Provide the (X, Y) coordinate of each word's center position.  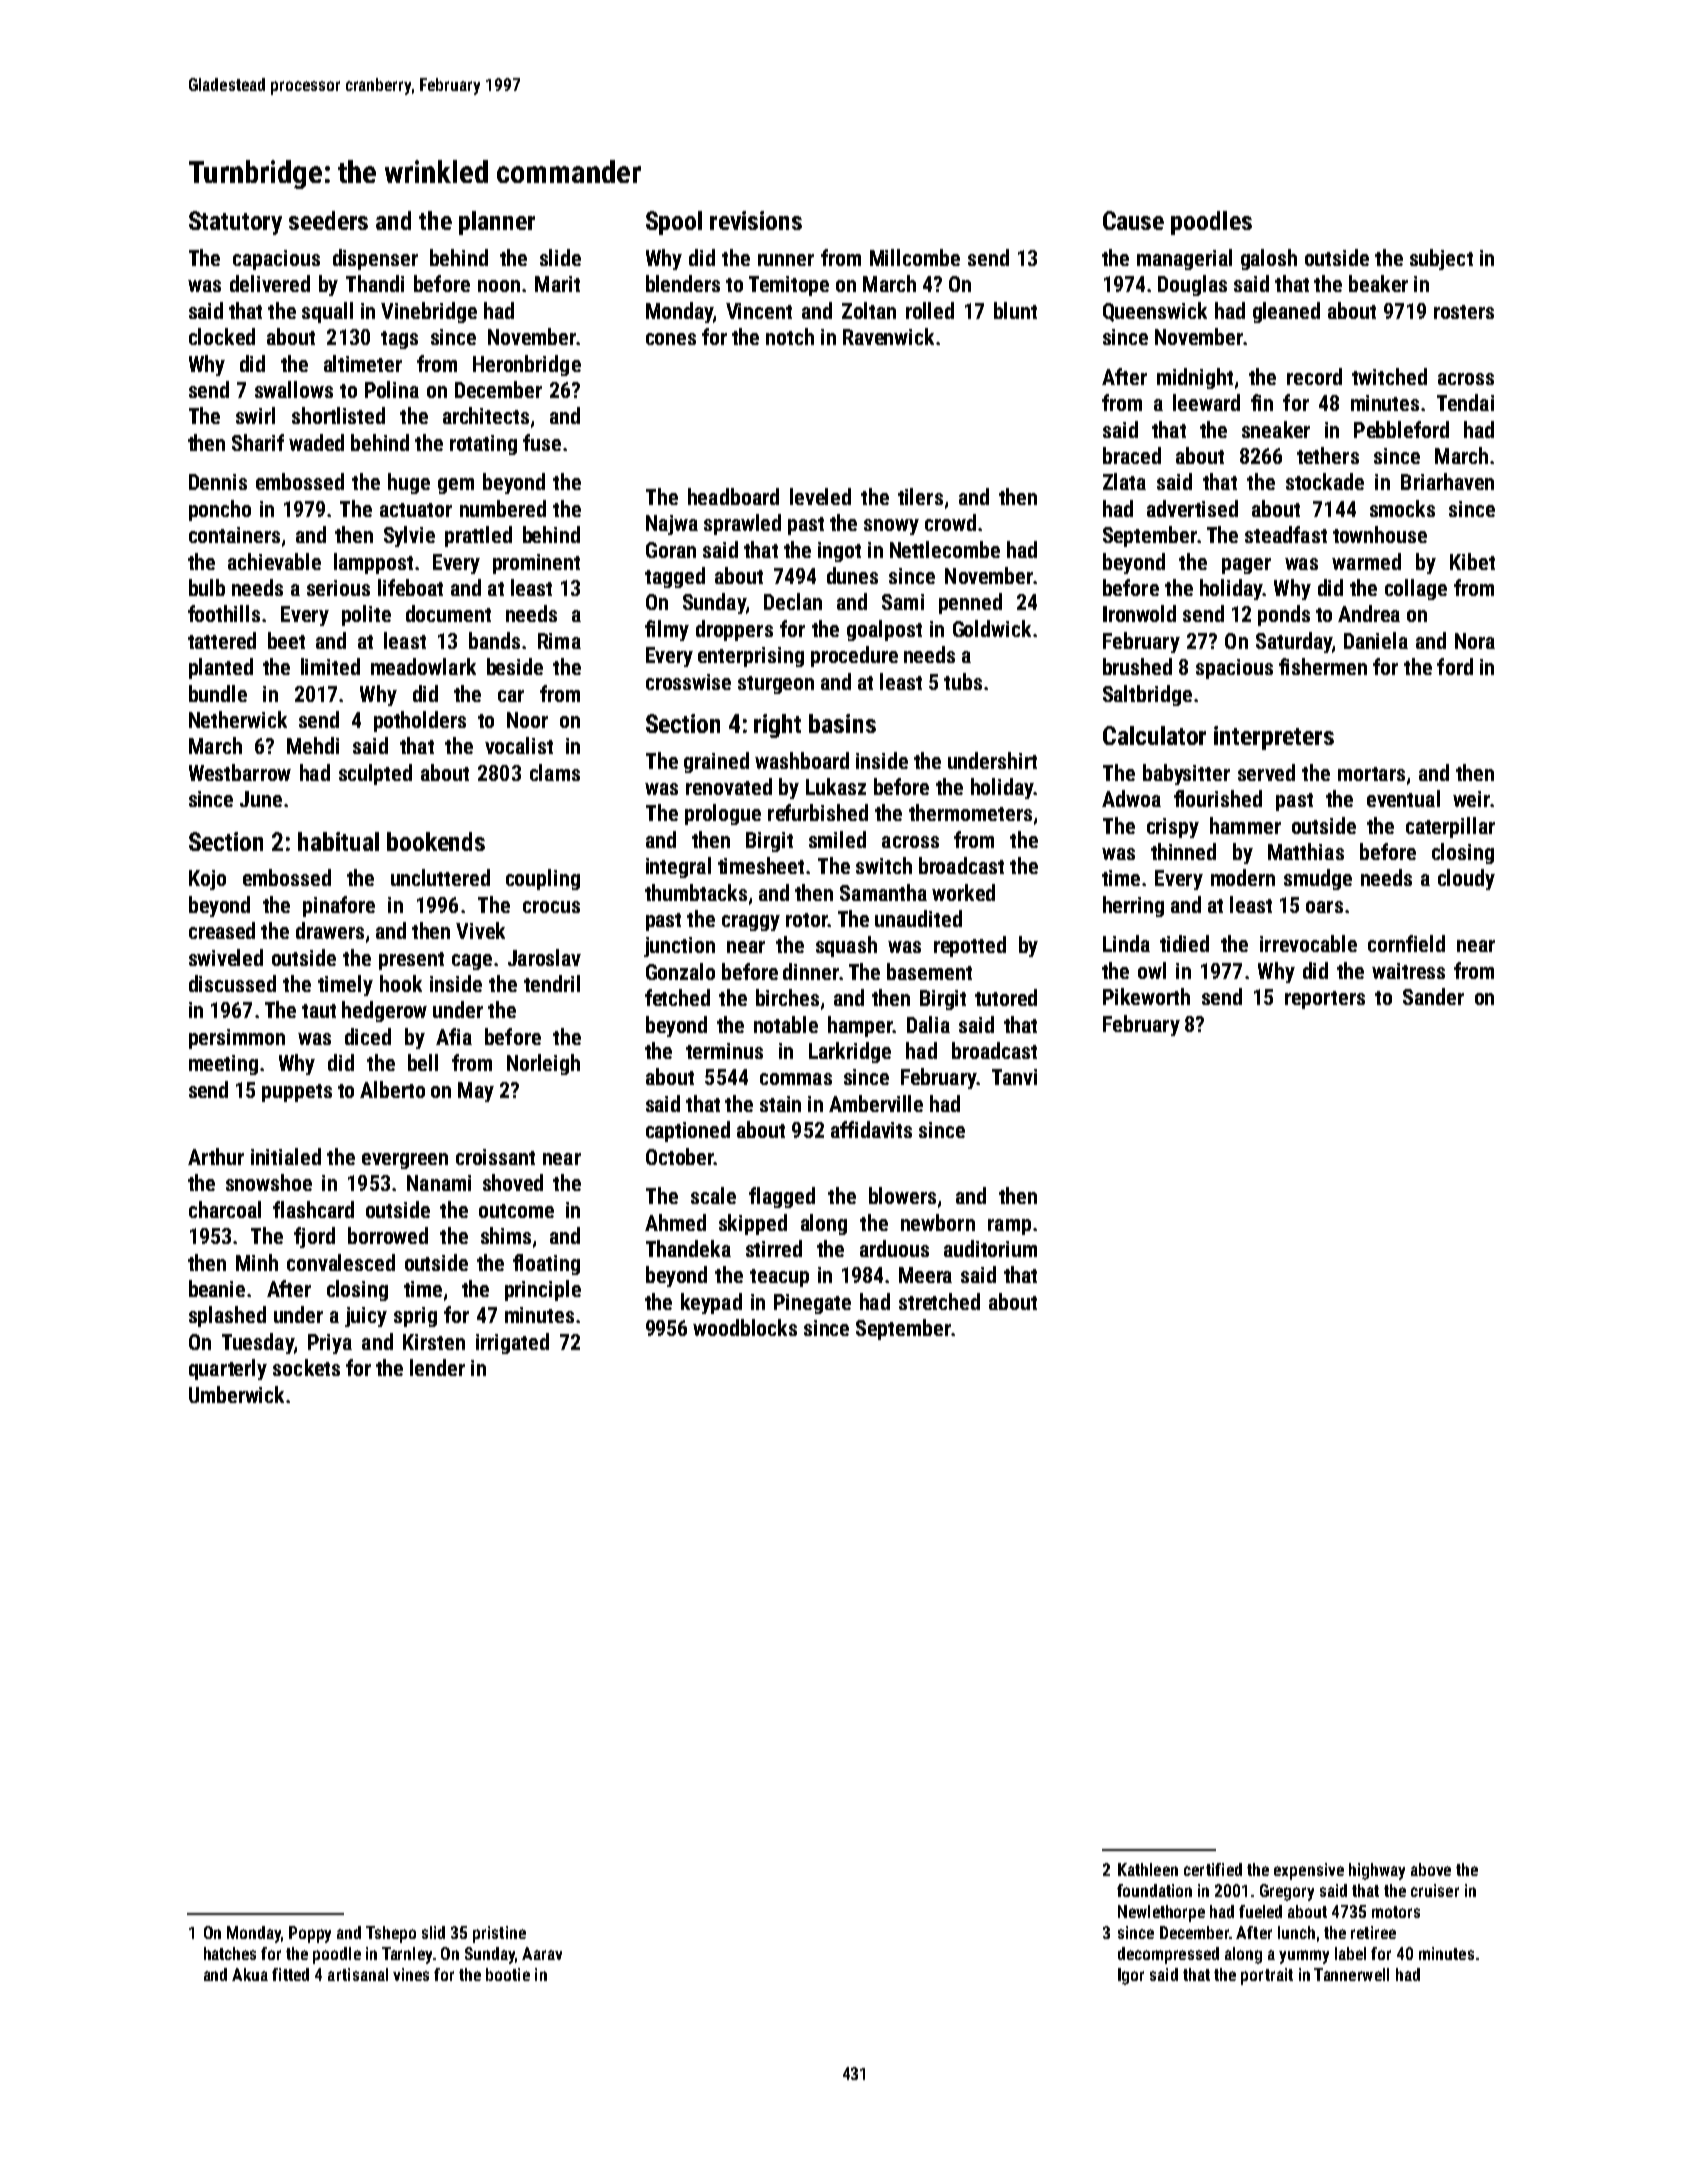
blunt (1015, 310)
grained (716, 762)
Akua (250, 1974)
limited (330, 666)
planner (497, 223)
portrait (1267, 1976)
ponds (1284, 615)
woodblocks (745, 1327)
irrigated (512, 1343)
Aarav (542, 1953)
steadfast (1286, 534)
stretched (939, 1301)
